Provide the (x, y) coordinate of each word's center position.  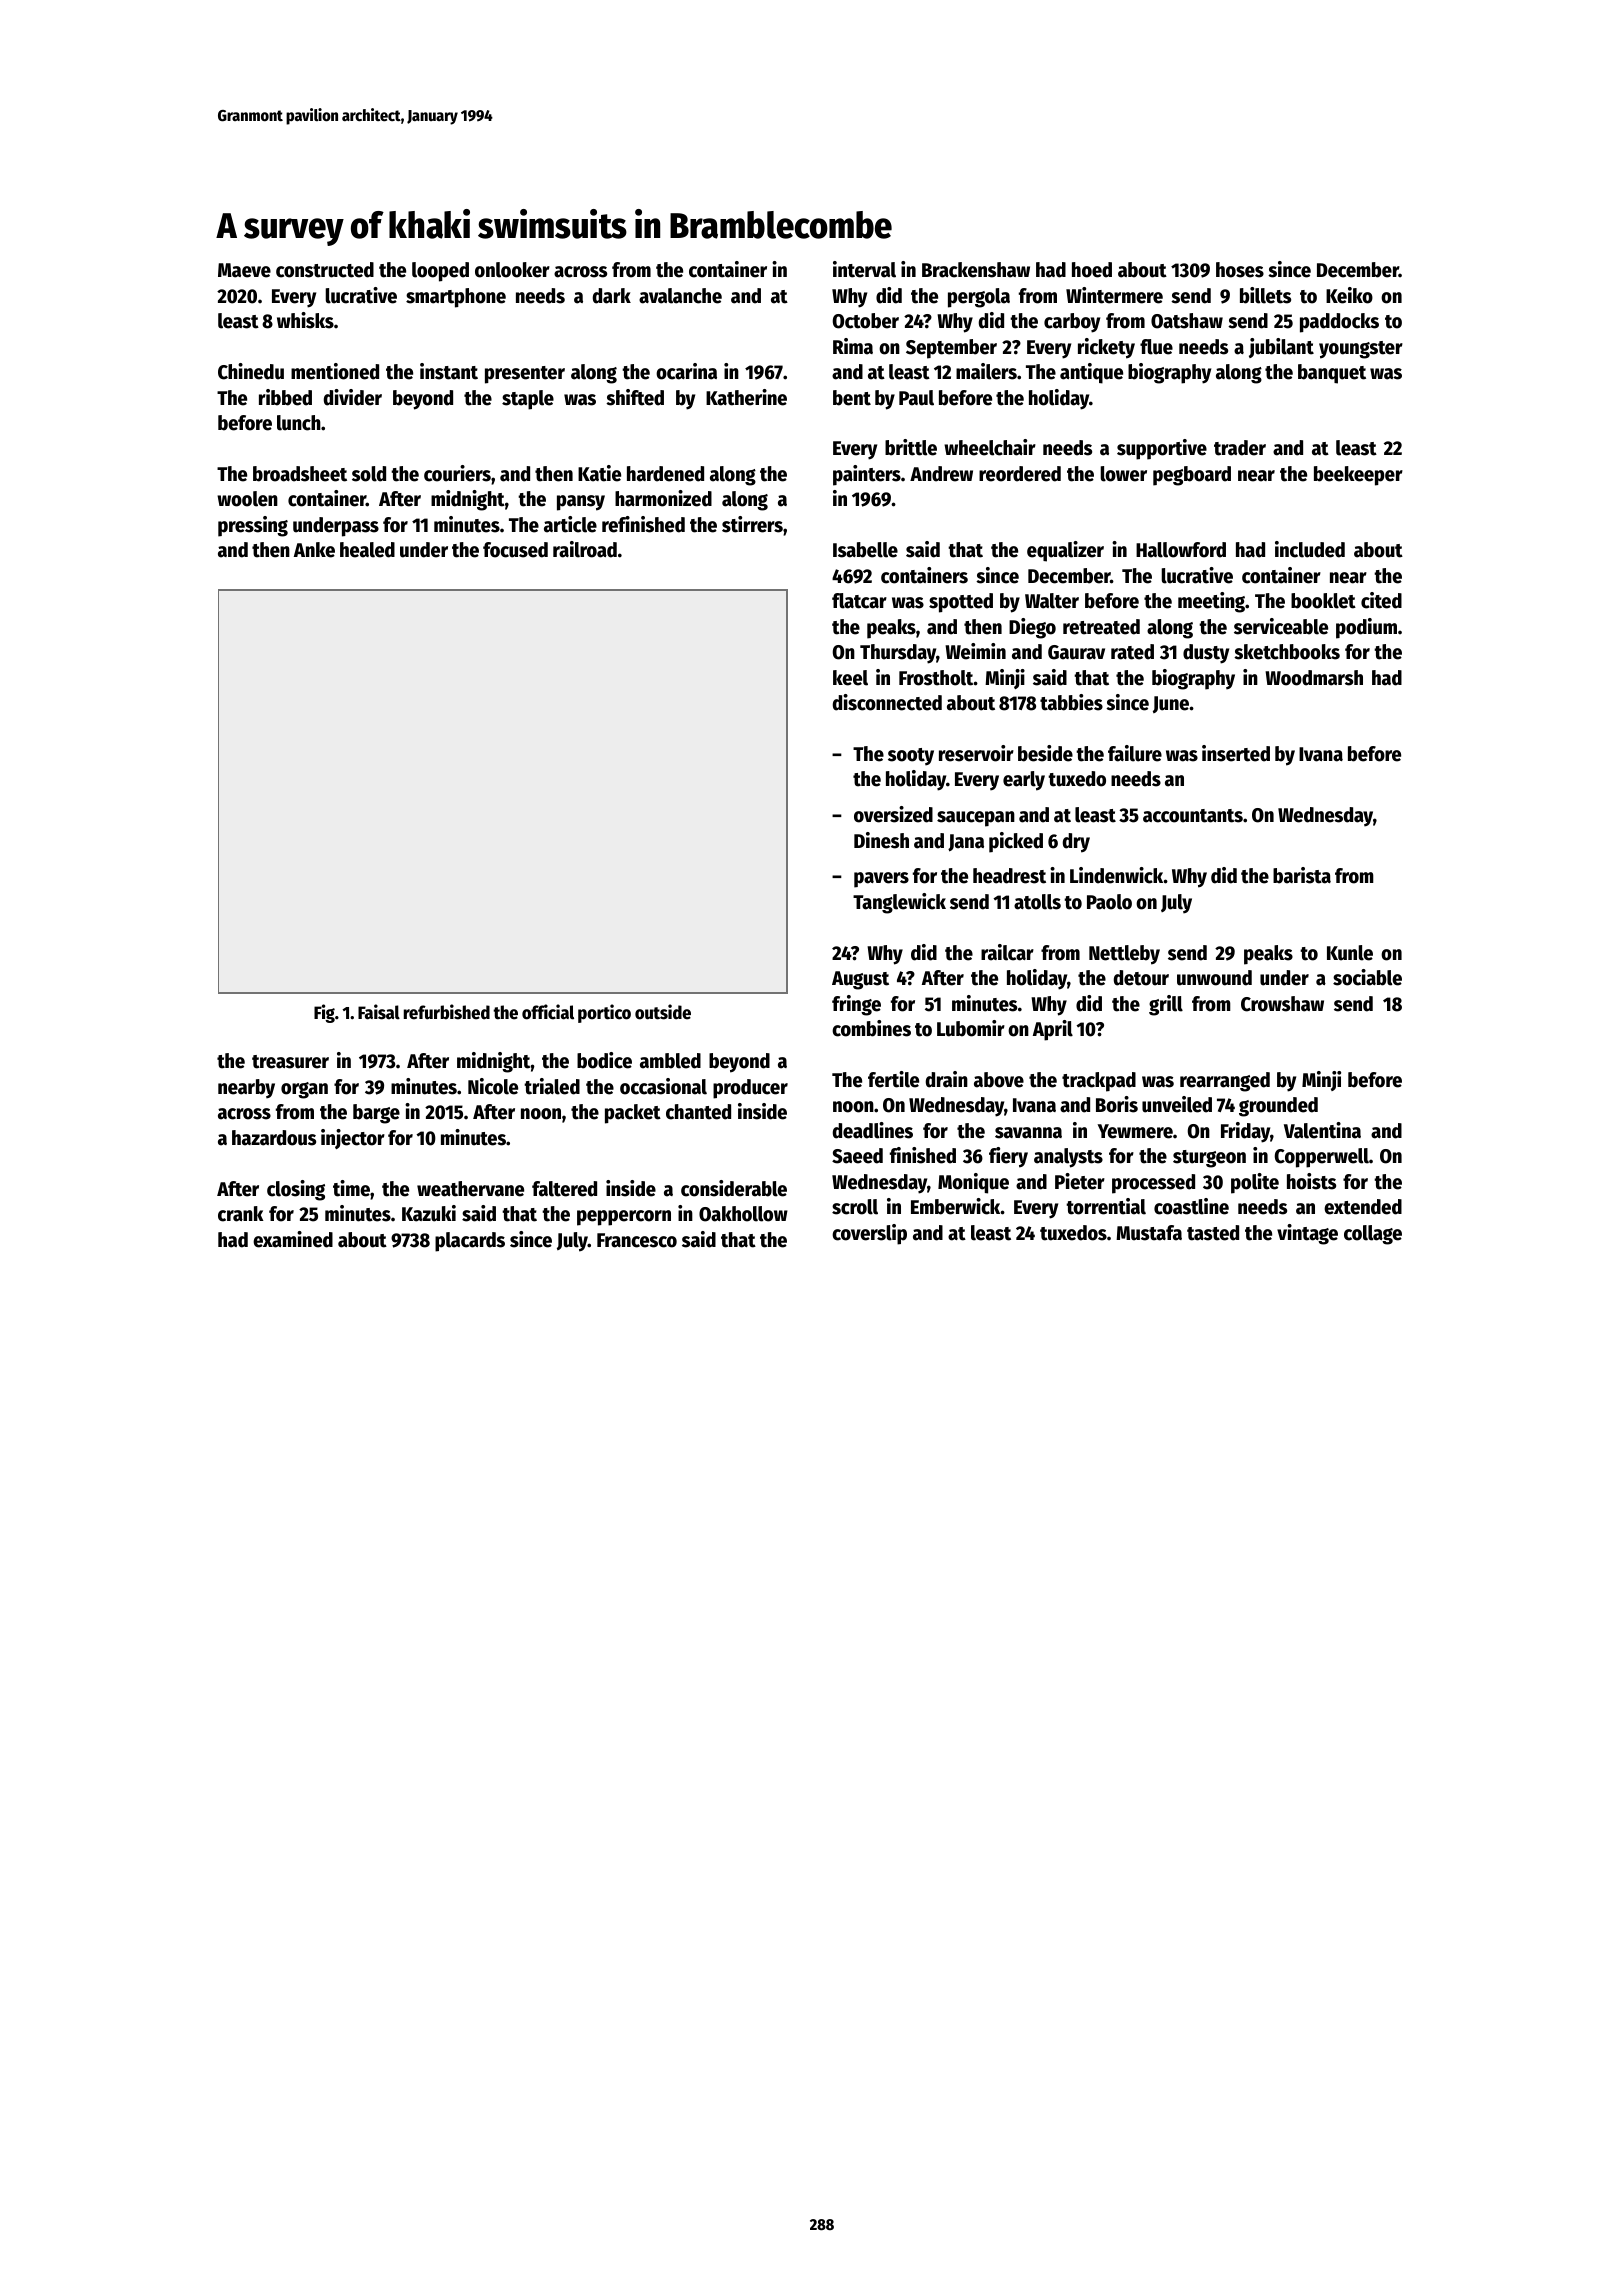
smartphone (456, 298)
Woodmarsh (1314, 678)
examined (293, 1239)
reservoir (976, 753)
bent (852, 398)
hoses (1240, 270)
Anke (314, 550)
